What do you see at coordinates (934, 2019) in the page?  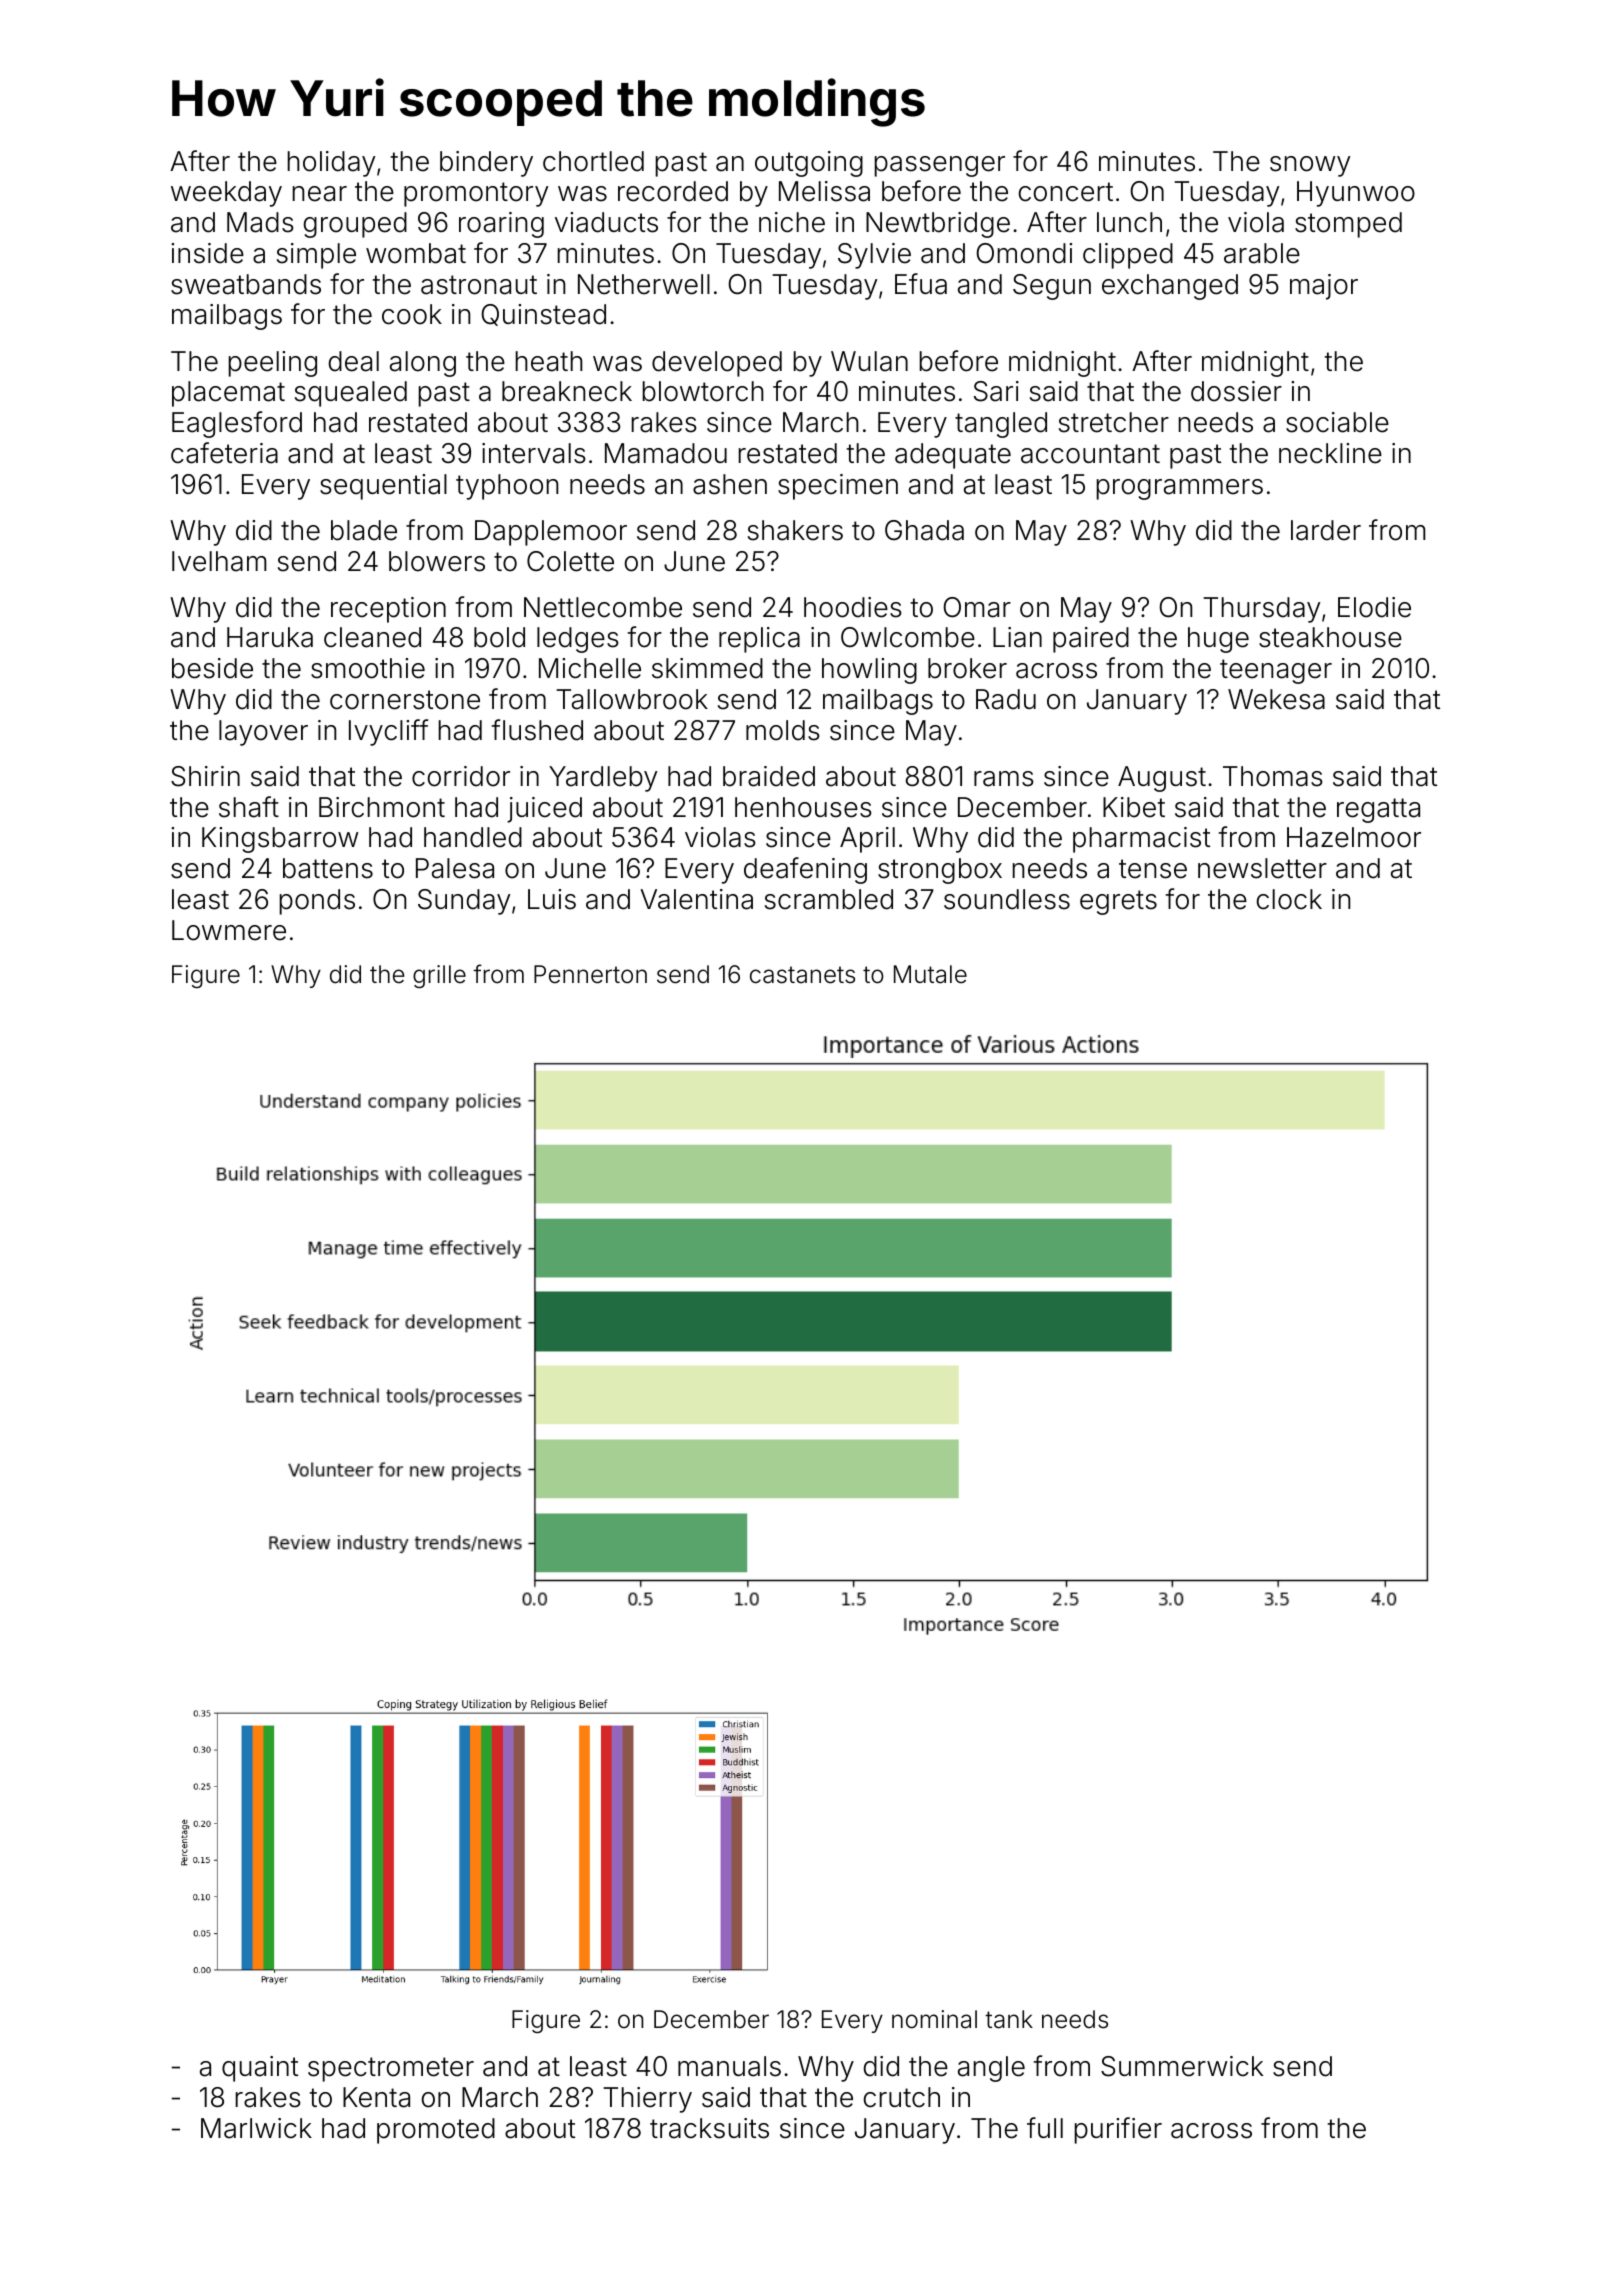 I see `nominal` at bounding box center [934, 2019].
